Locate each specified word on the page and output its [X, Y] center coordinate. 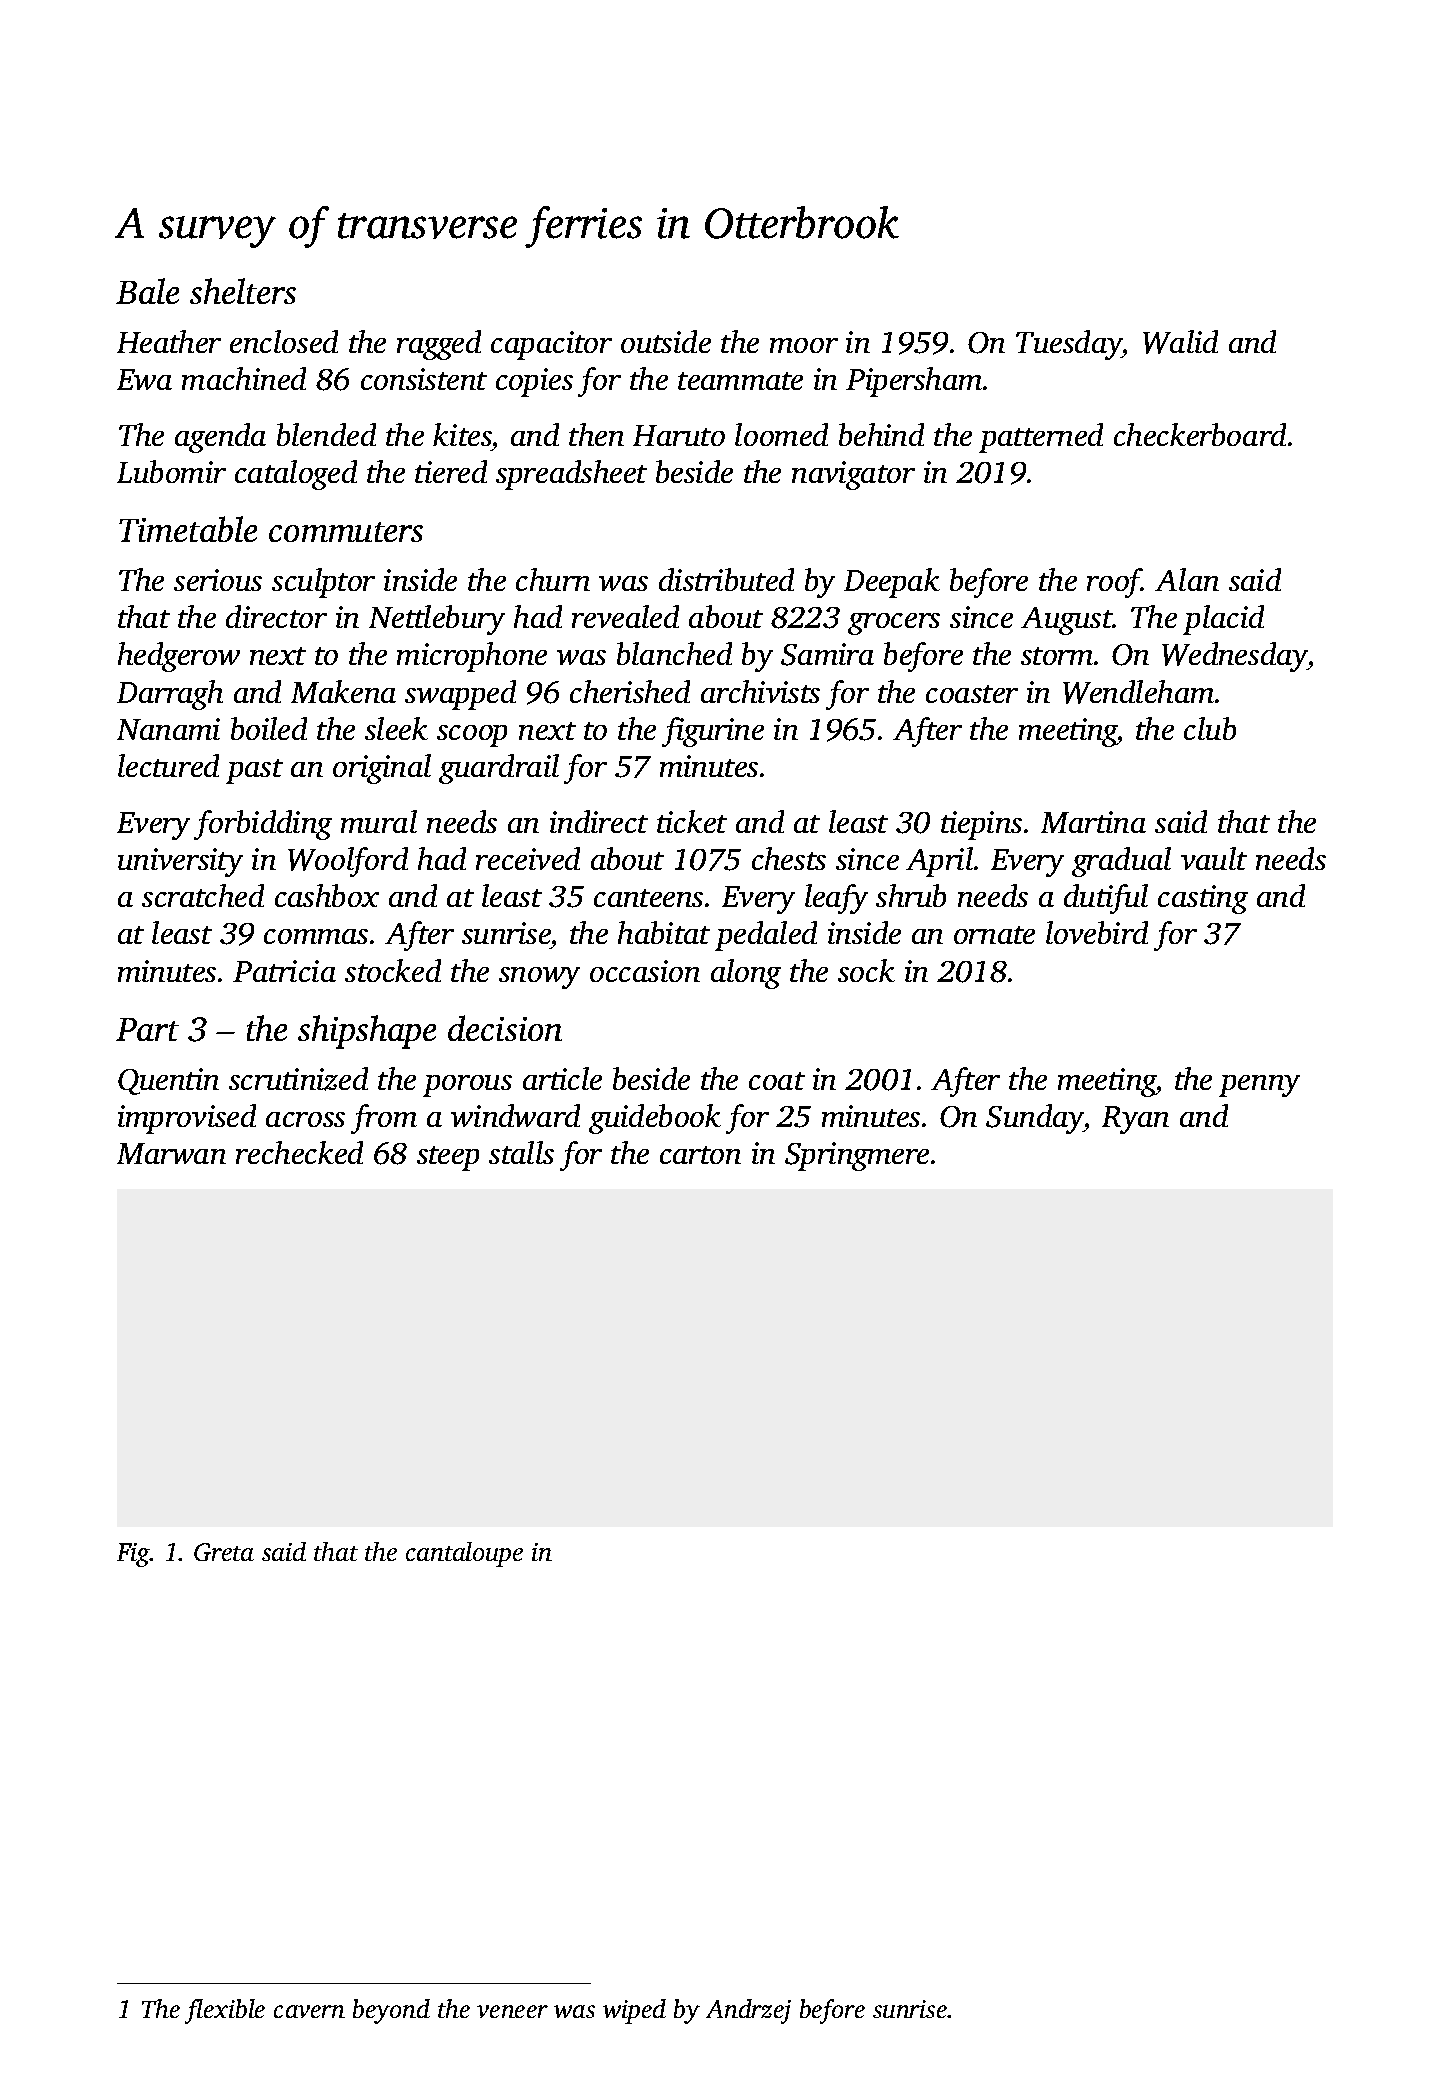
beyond [391, 2011]
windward [515, 1115]
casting [1203, 899]
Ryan [1135, 1120]
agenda [220, 438]
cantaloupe [464, 1554]
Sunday [1035, 1119]
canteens [648, 898]
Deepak [892, 583]
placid [1223, 620]
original [382, 769]
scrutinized [298, 1079]
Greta [224, 1552]
